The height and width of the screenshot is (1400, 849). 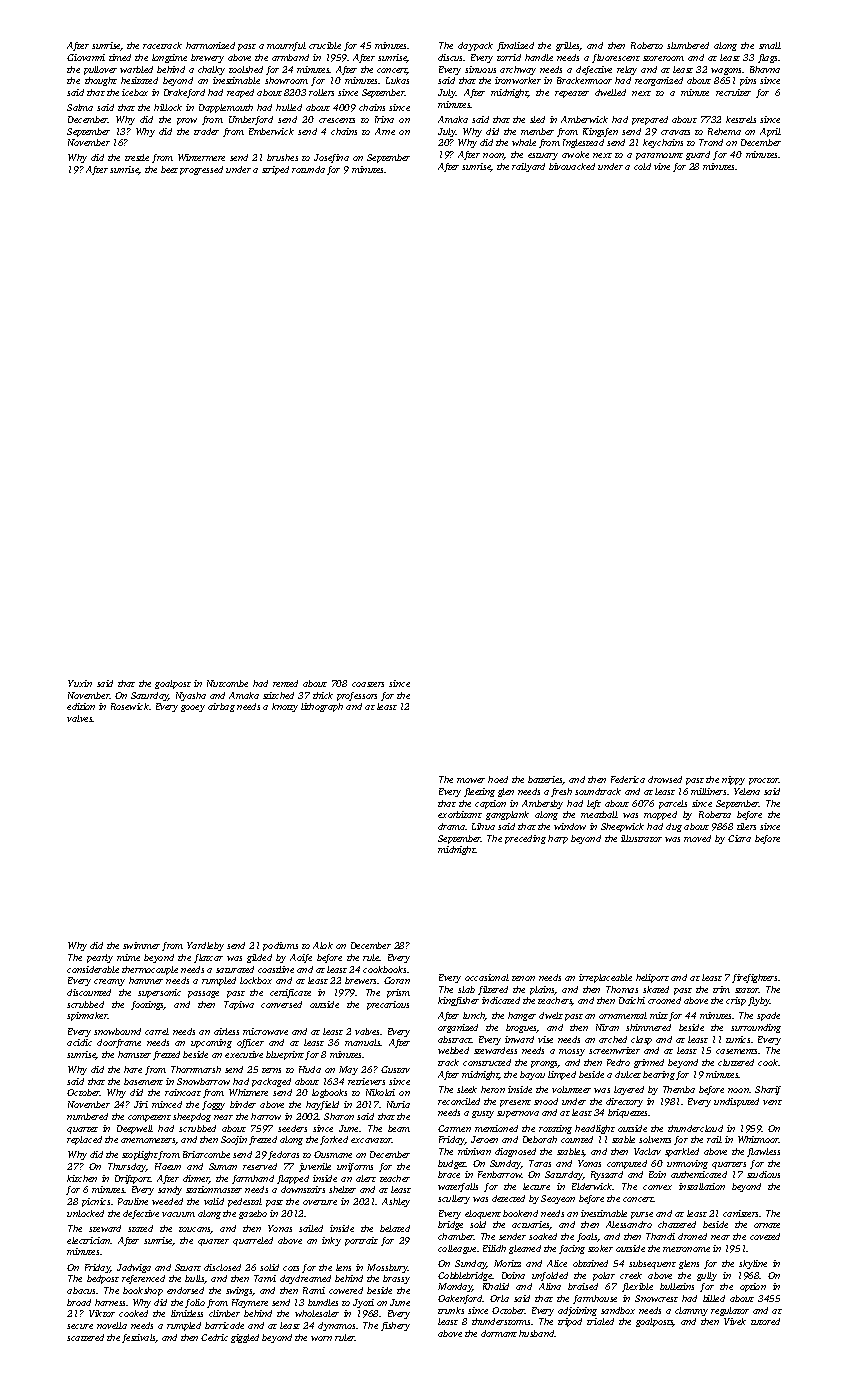 I want to click on farmhand, so click(x=253, y=1179).
